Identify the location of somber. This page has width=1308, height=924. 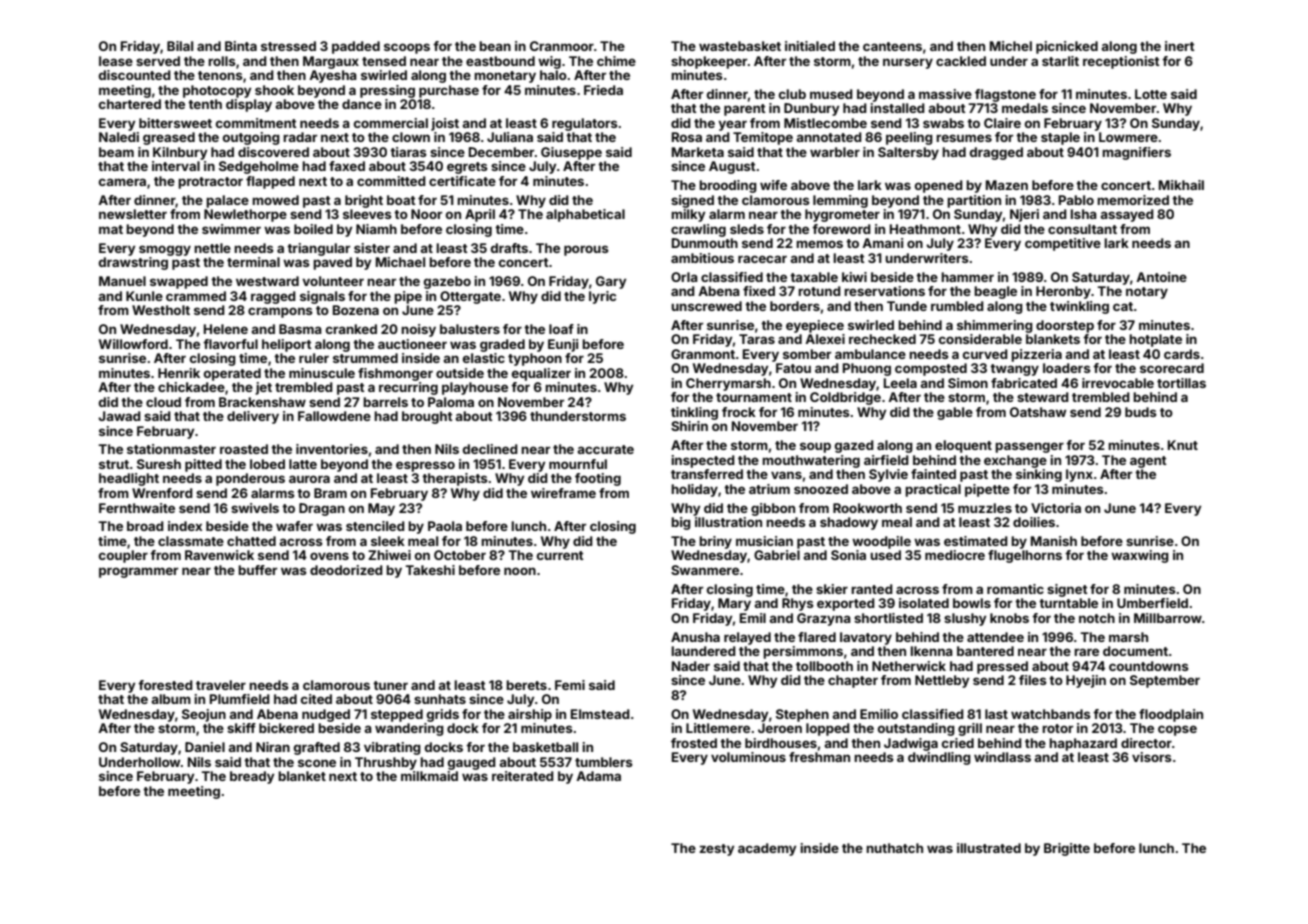
(807, 354).
